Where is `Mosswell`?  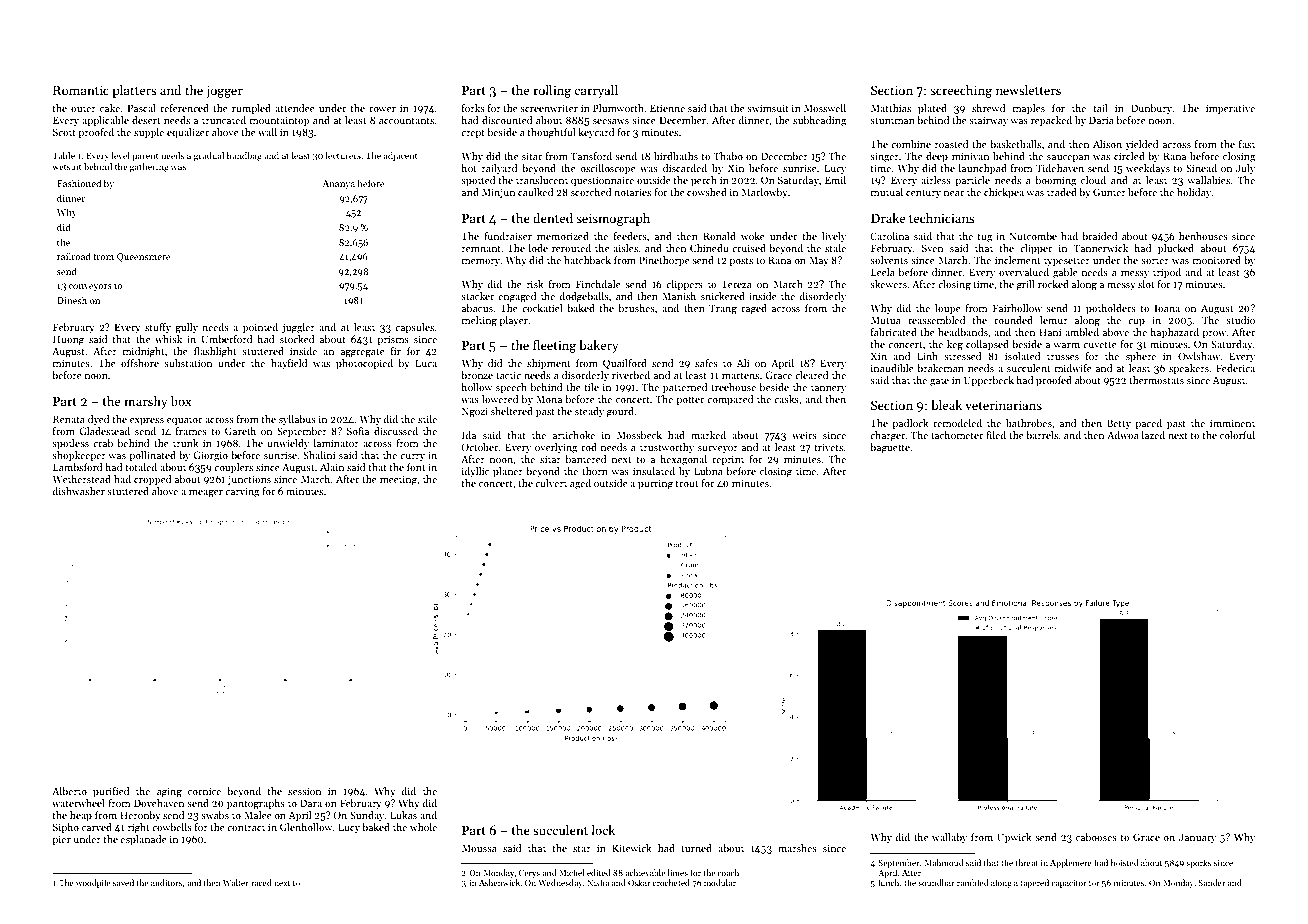
Mosswell is located at coordinates (825, 108).
